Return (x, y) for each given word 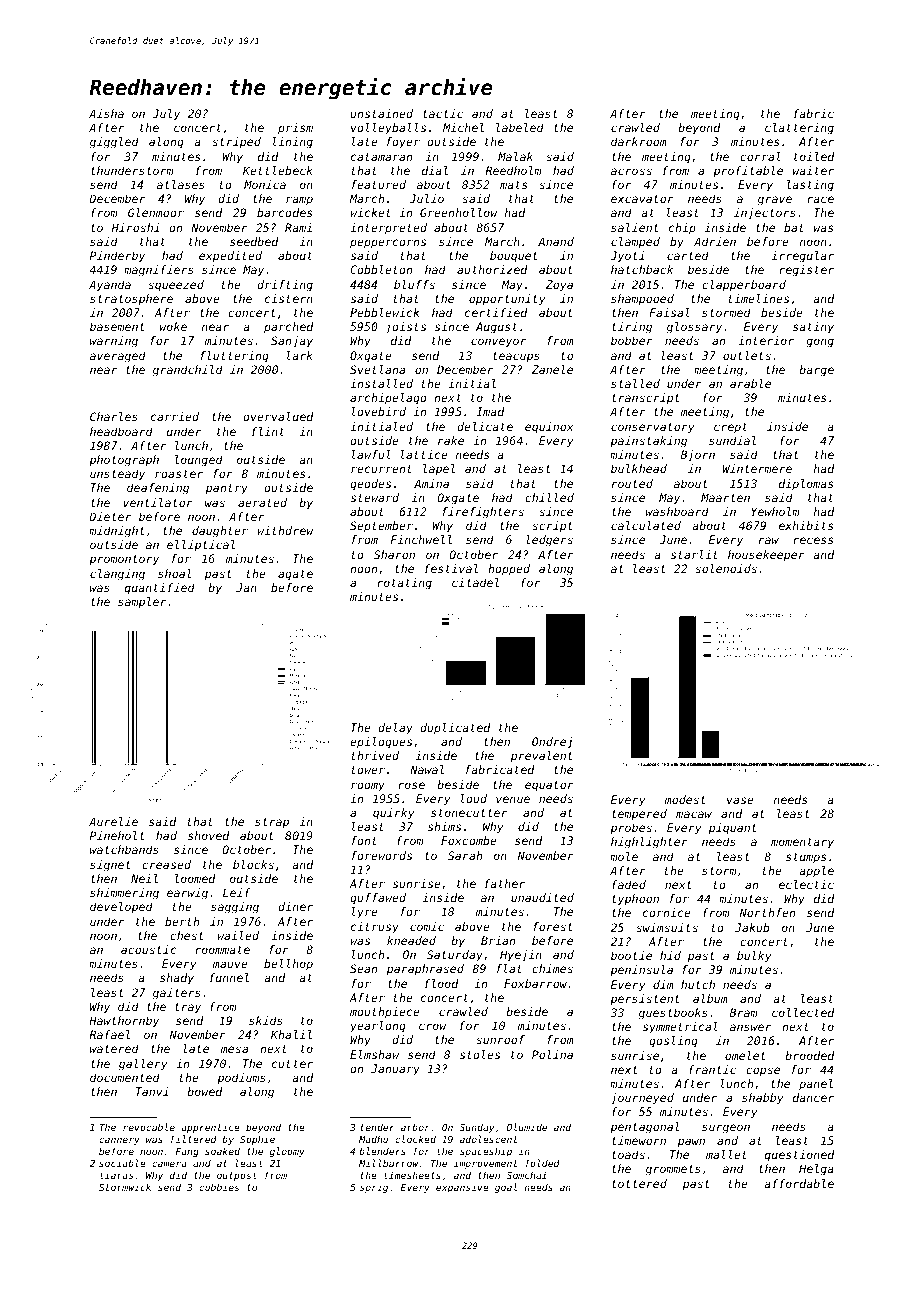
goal (506, 1188)
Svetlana (377, 369)
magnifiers (159, 271)
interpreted (388, 229)
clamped (635, 243)
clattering (799, 129)
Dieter (110, 516)
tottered (639, 1183)
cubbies (219, 1187)
